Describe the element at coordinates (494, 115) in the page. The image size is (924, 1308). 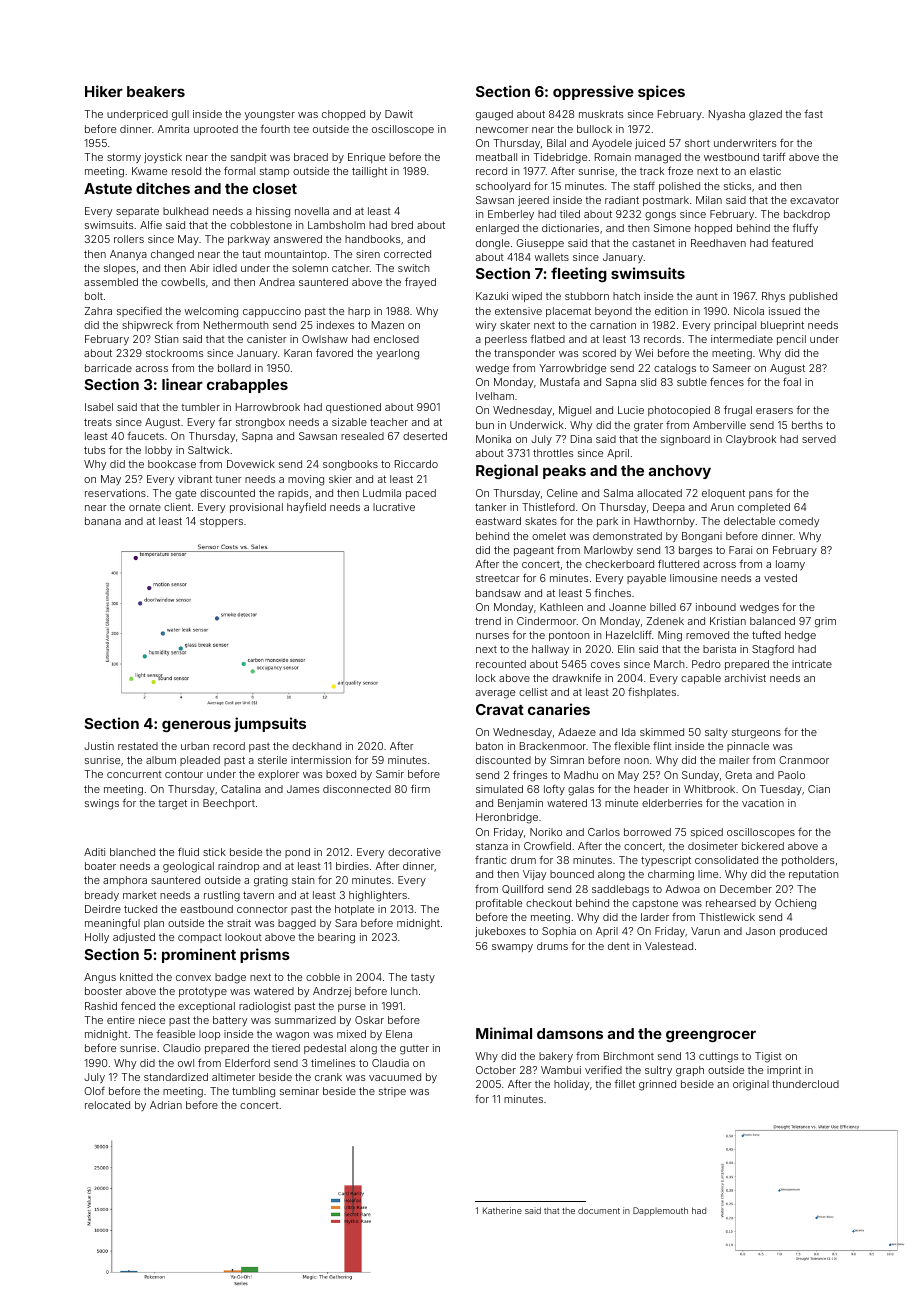
I see `gauged` at that location.
